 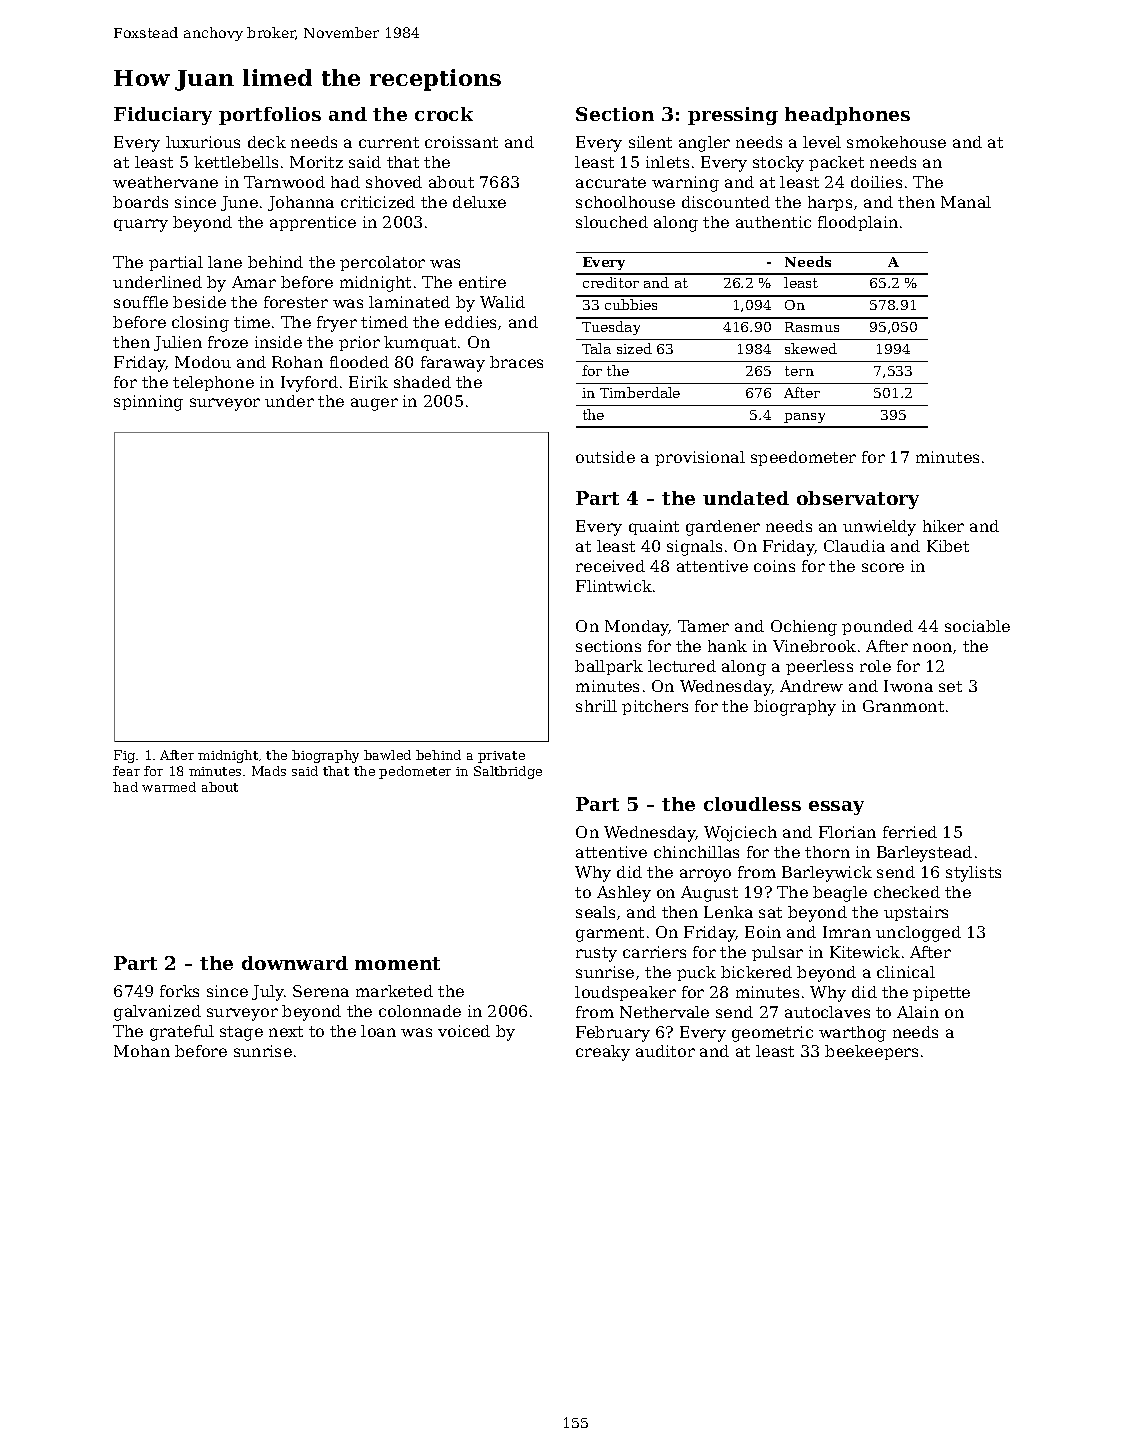 What do you see at coordinates (896, 142) in the image?
I see `smokehouse` at bounding box center [896, 142].
